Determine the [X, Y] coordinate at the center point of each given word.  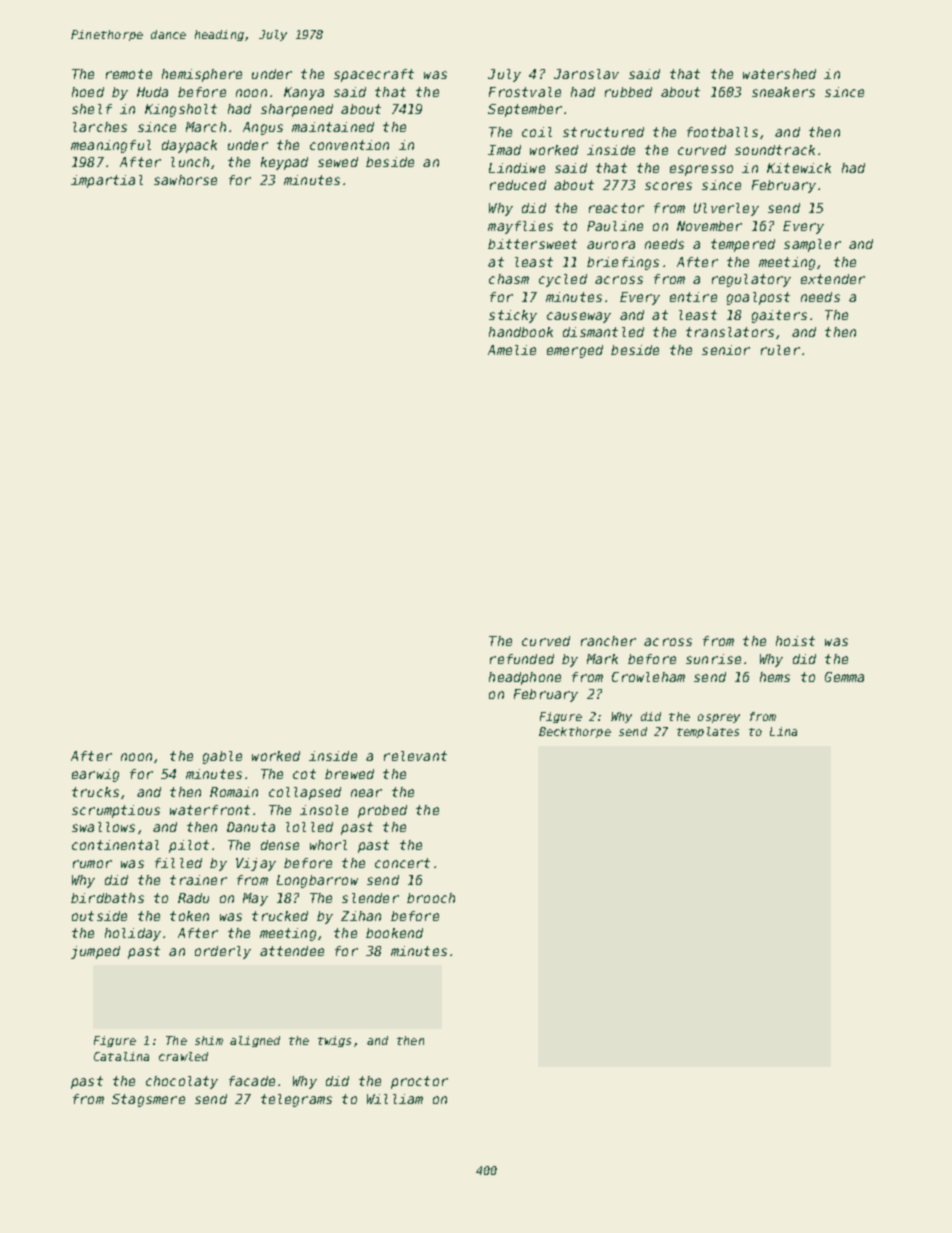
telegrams [296, 1100]
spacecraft [374, 75]
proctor [419, 1082]
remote [129, 74]
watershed [779, 74]
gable [222, 757]
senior [726, 350]
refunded [522, 659]
